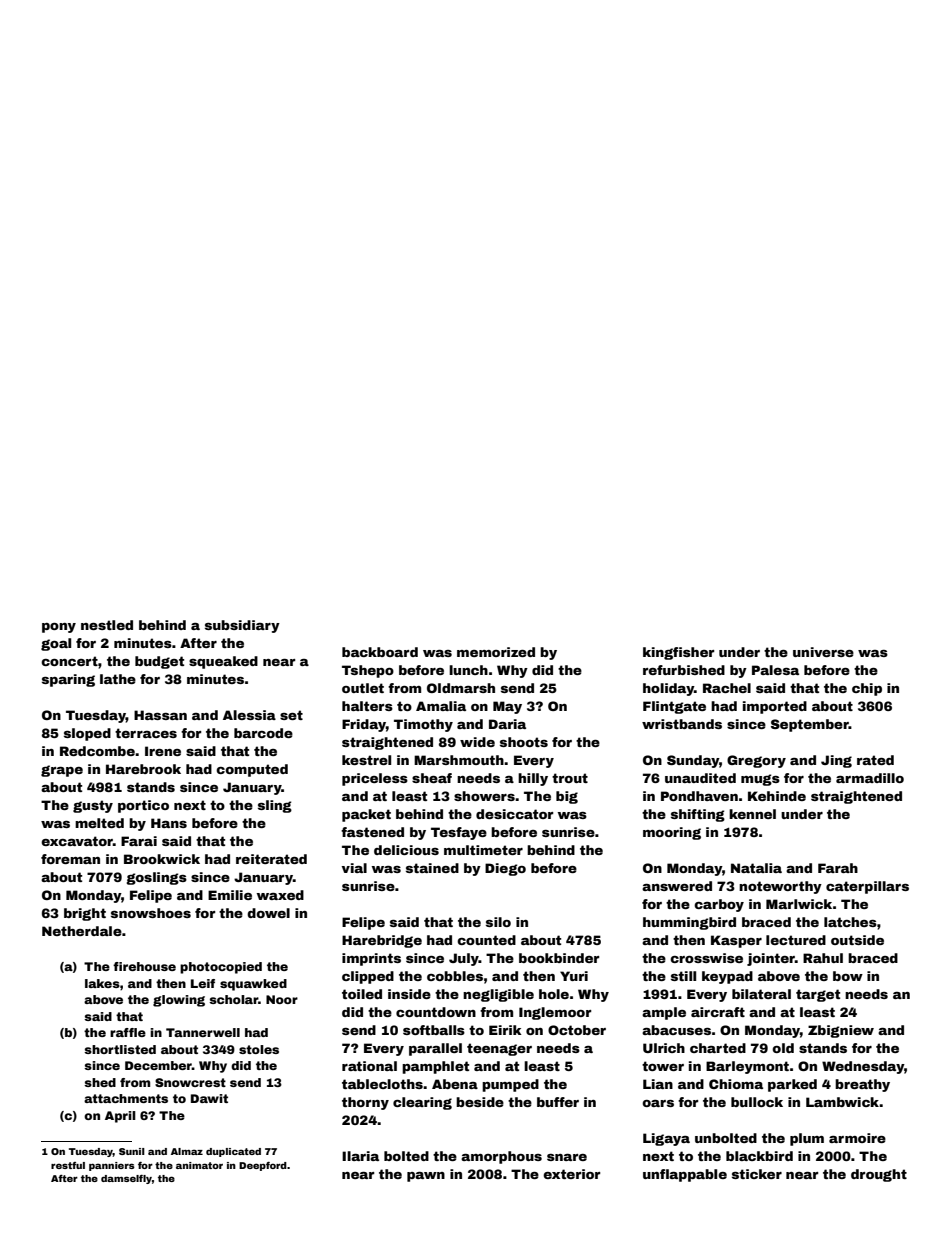 Image resolution: width=952 pixels, height=1233 pixels. What do you see at coordinates (505, 869) in the screenshot?
I see `Diego` at bounding box center [505, 869].
